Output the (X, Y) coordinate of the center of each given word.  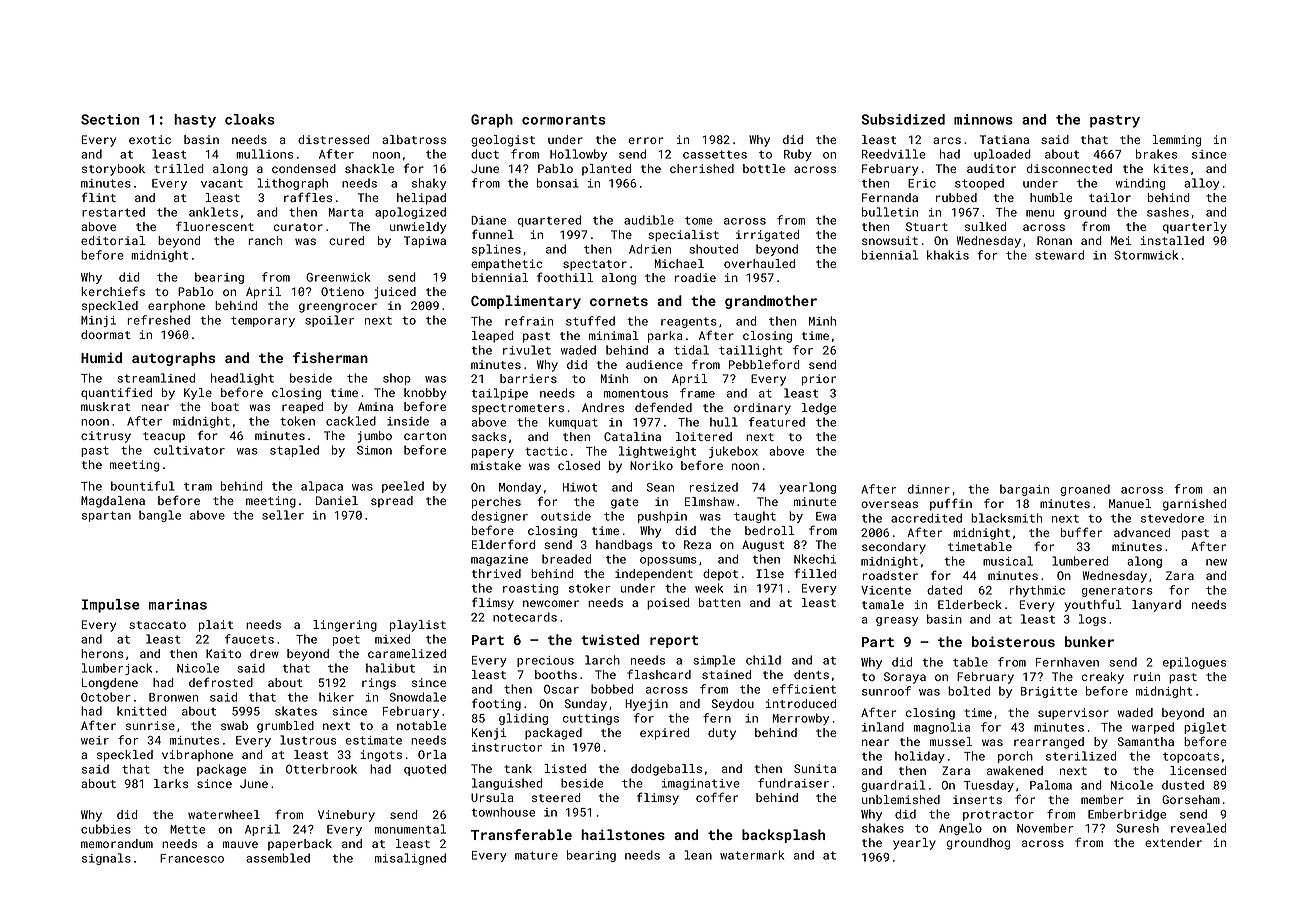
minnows (983, 119)
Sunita (815, 768)
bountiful (143, 486)
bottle (764, 168)
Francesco (192, 858)
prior (819, 380)
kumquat (573, 423)
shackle (369, 168)
